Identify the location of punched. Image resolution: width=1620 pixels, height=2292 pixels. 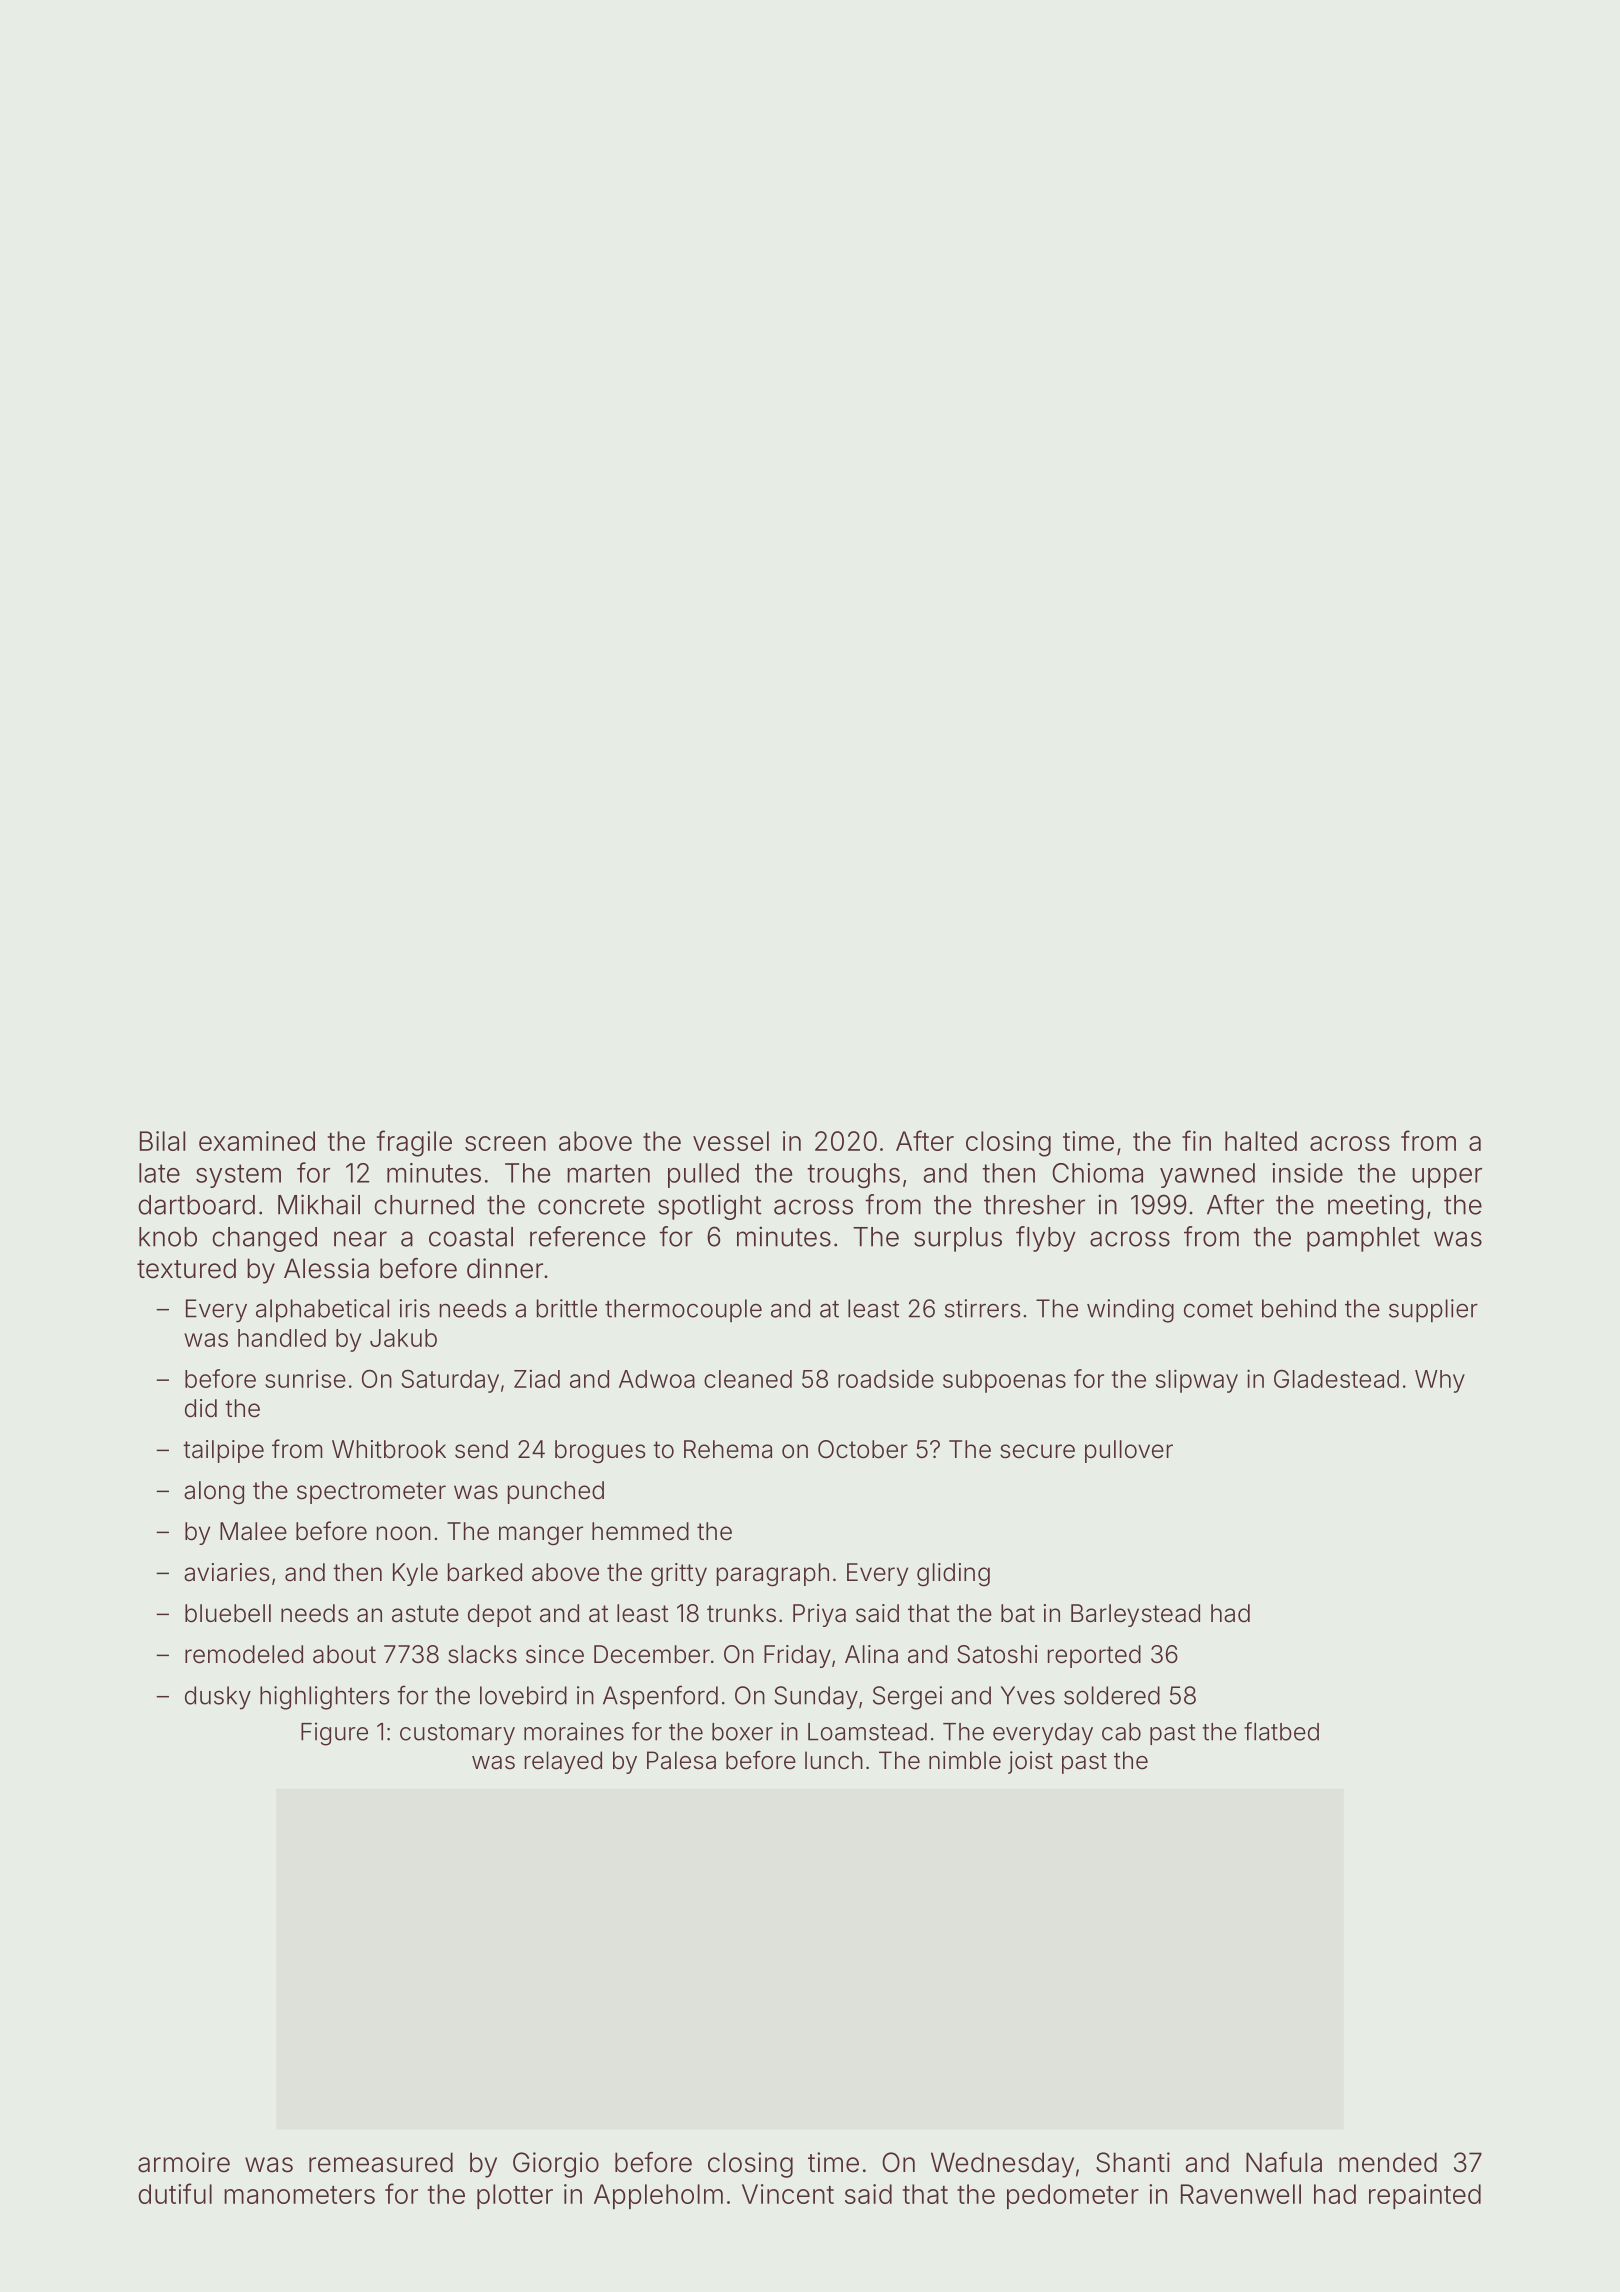
(556, 1492).
